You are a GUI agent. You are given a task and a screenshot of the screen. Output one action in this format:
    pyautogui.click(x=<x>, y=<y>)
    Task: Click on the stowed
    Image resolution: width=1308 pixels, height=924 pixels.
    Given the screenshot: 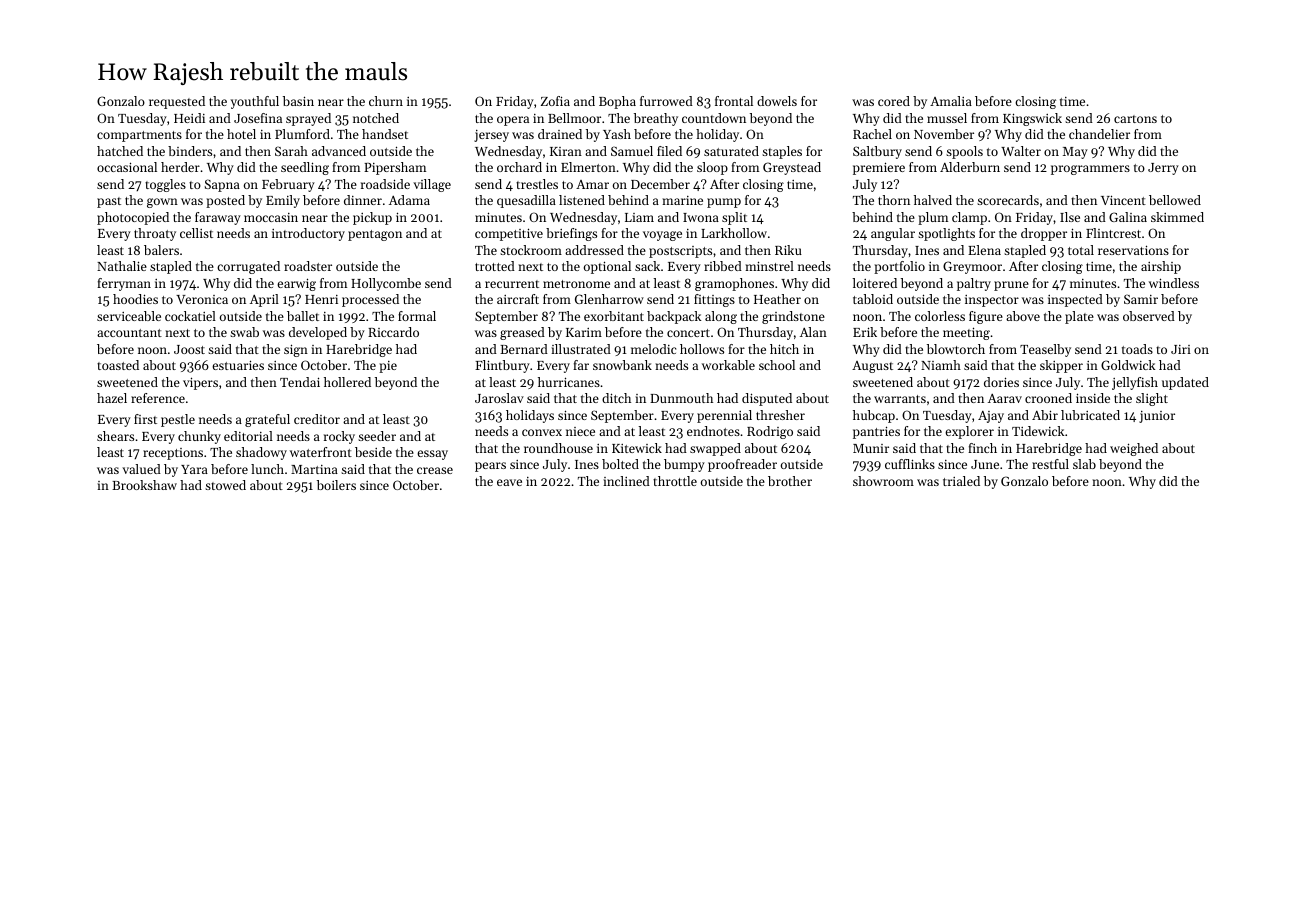 What is the action you would take?
    pyautogui.click(x=225, y=485)
